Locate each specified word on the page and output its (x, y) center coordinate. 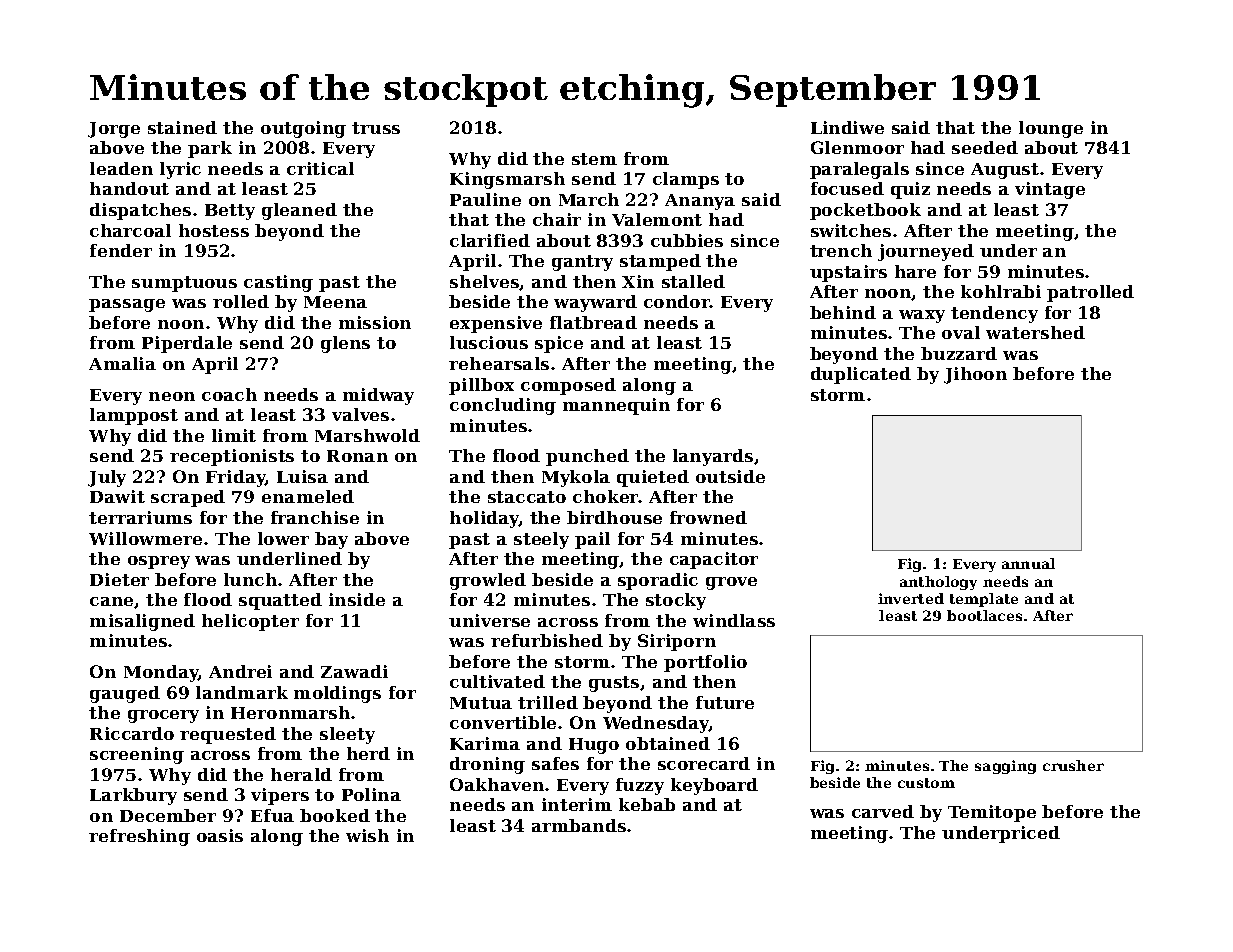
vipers (280, 796)
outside (730, 476)
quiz (910, 190)
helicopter (250, 622)
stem (594, 159)
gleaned (299, 211)
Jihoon (975, 375)
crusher (1073, 765)
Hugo (594, 746)
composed (568, 386)
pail (592, 540)
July (107, 478)
